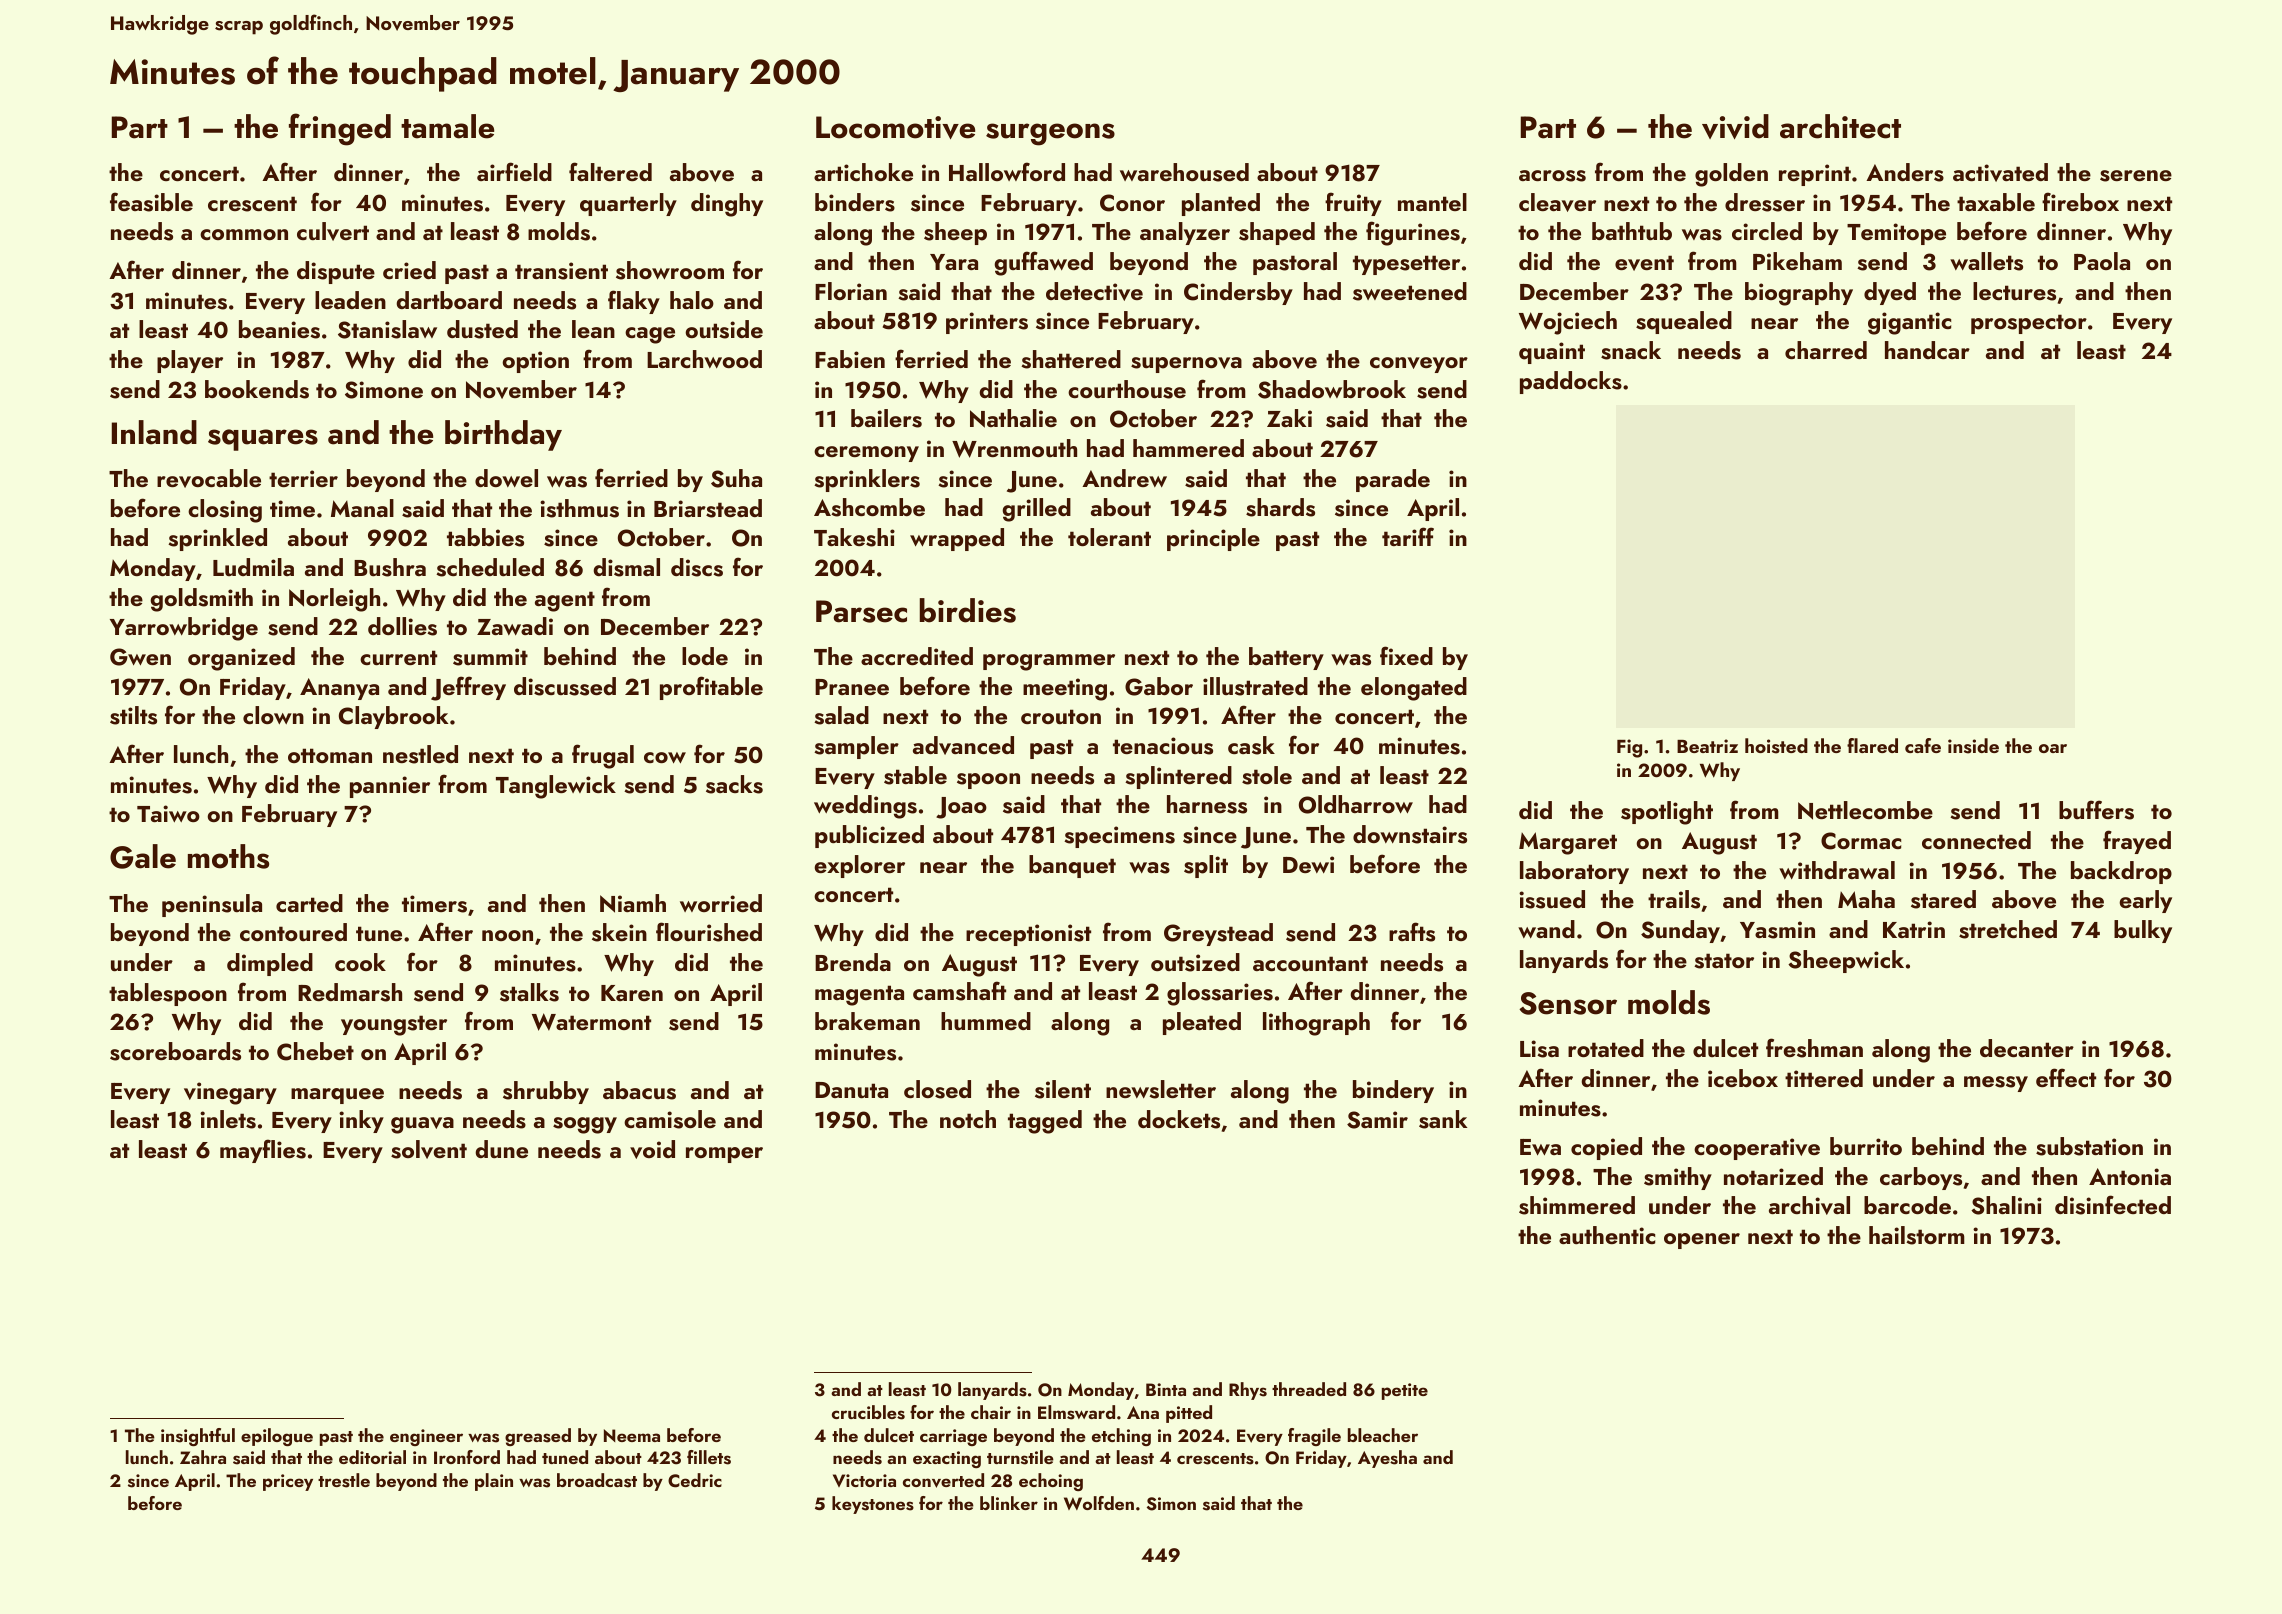 This page has width=2282, height=1614. What do you see at coordinates (263, 1151) in the page?
I see `mayflies` at bounding box center [263, 1151].
